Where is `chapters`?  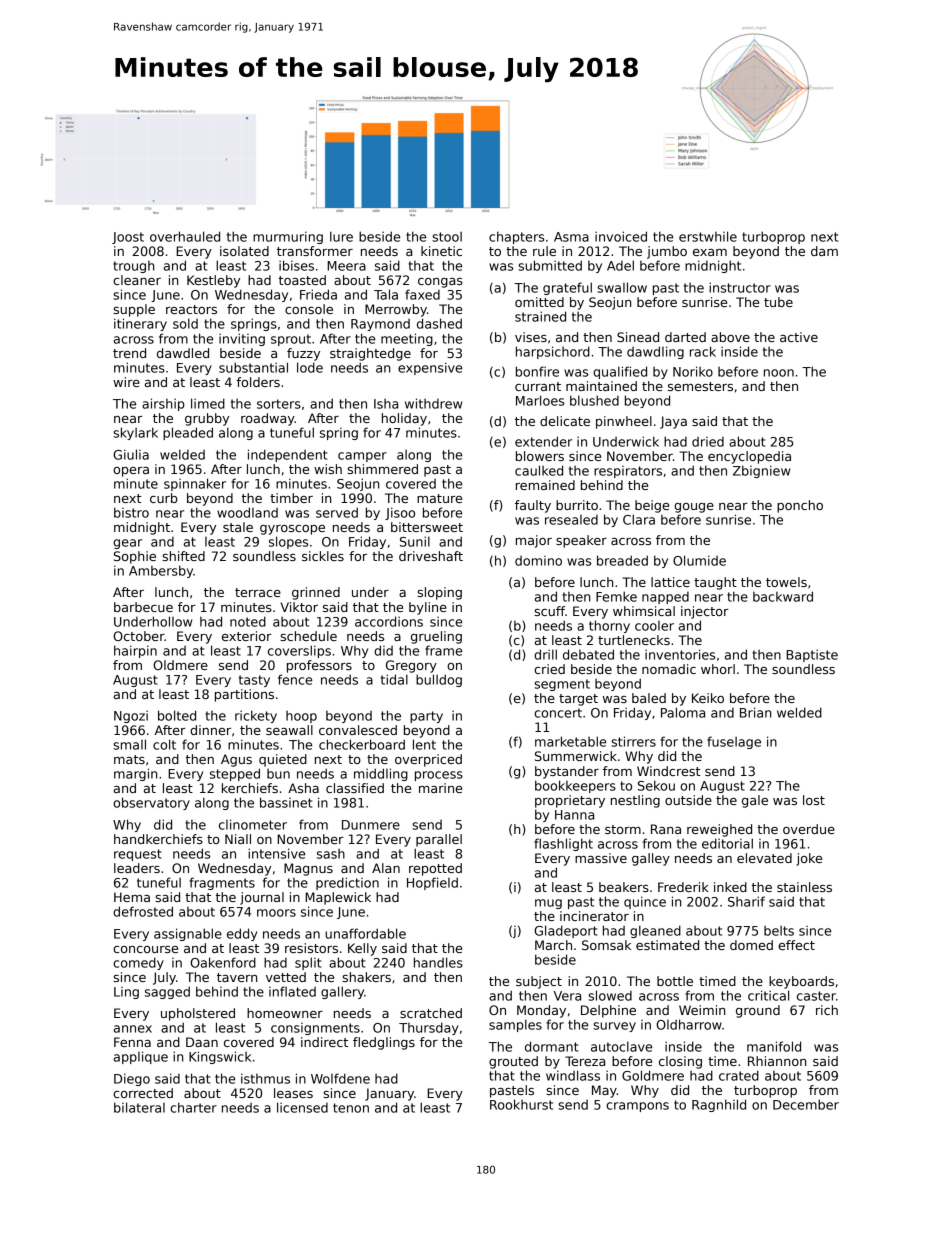 chapters is located at coordinates (516, 237).
